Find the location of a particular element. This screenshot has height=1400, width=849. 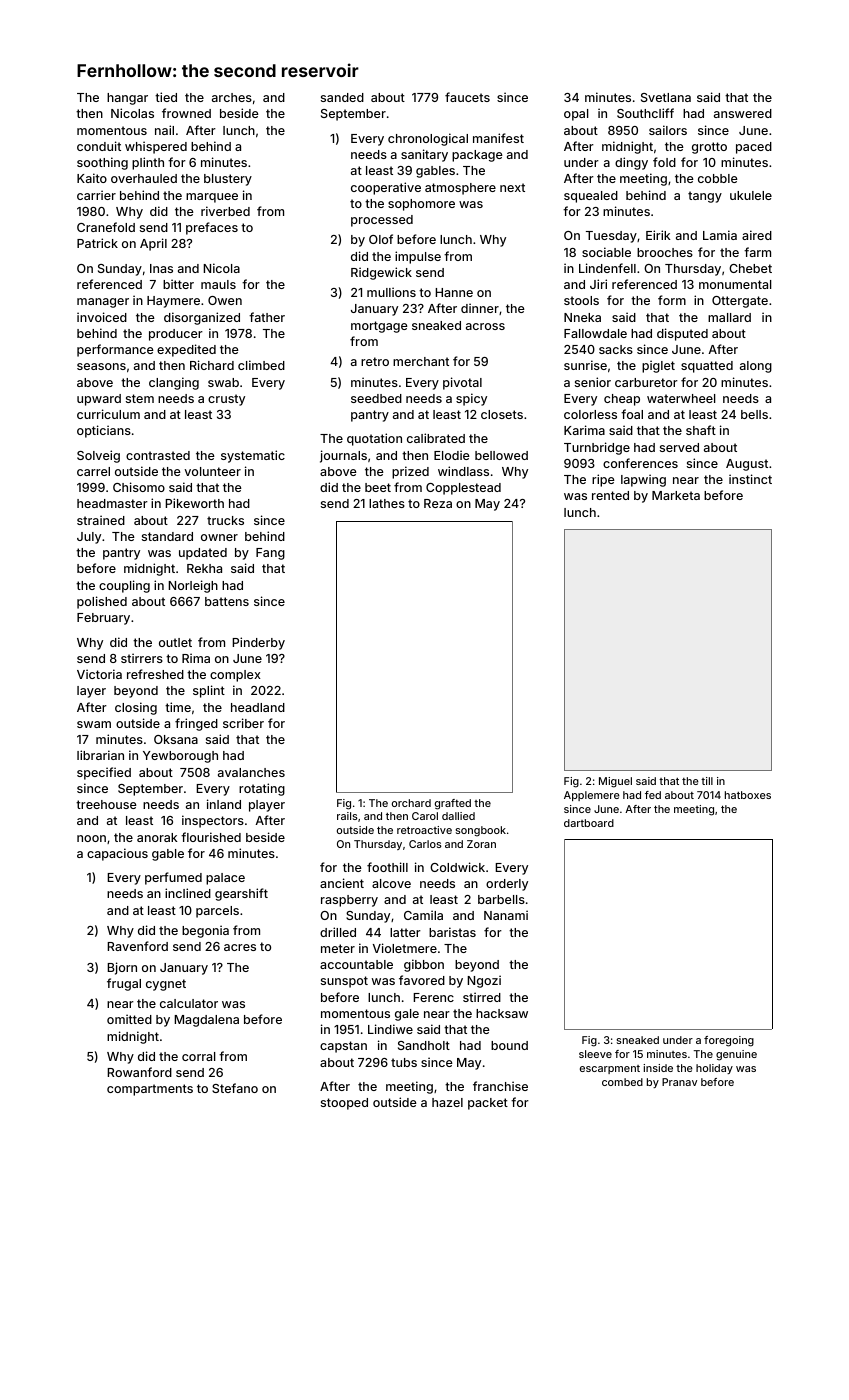

brooches is located at coordinates (665, 252).
